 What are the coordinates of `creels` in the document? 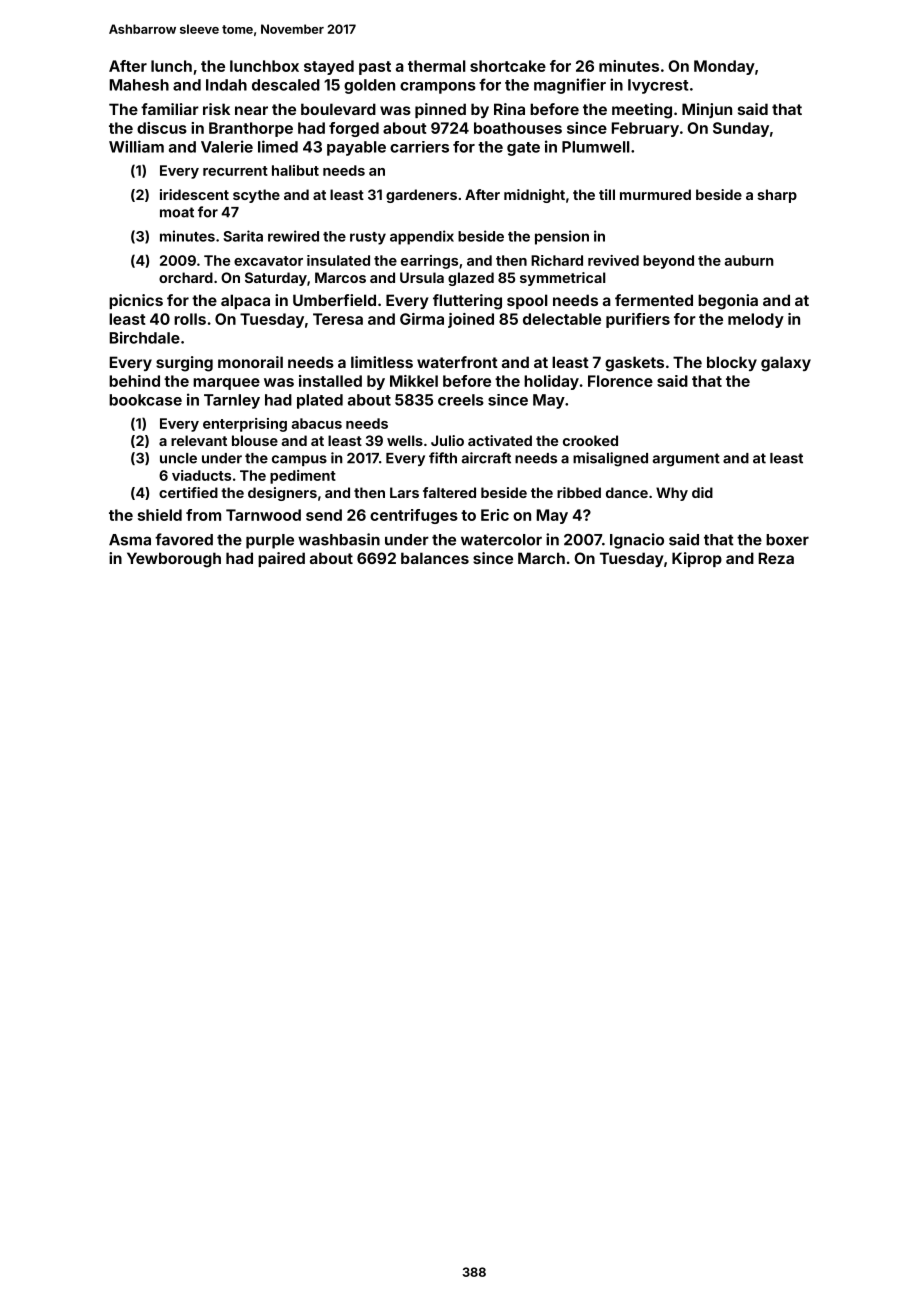 It's located at (461, 400).
